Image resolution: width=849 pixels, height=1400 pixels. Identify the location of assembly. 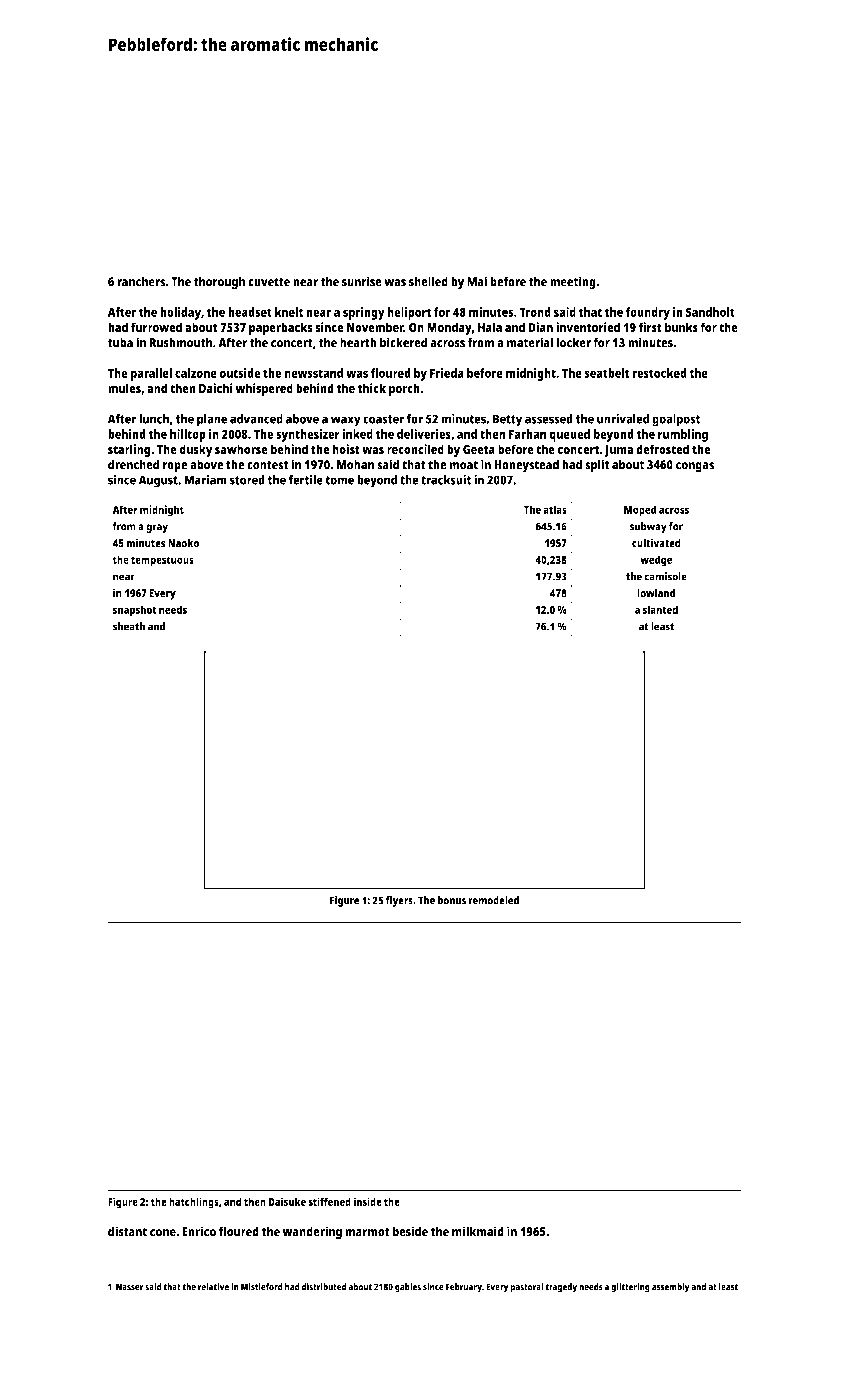
(671, 1288).
